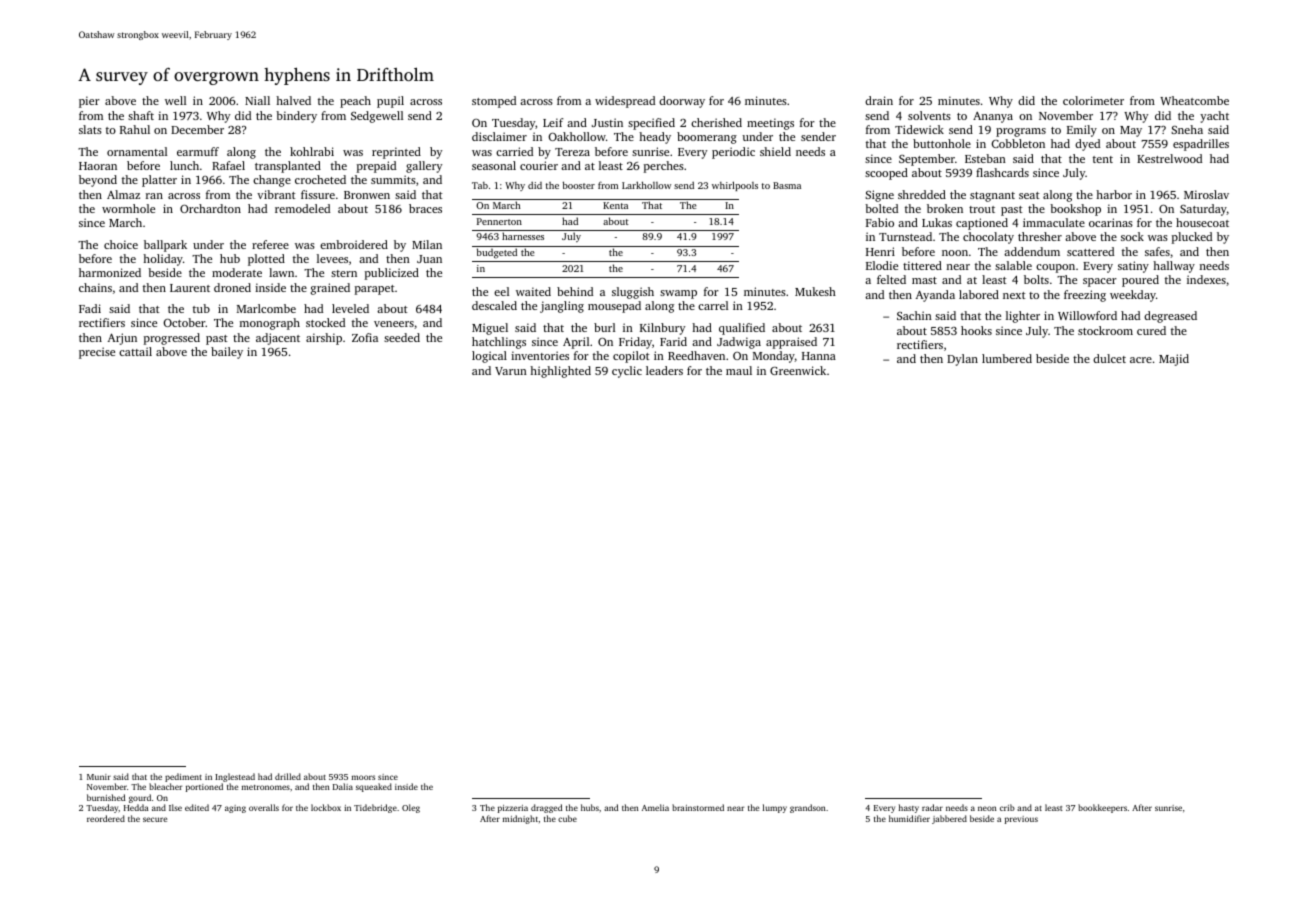 This screenshot has height=924, width=1308. Describe the element at coordinates (97, 353) in the screenshot. I see `precise` at that location.
